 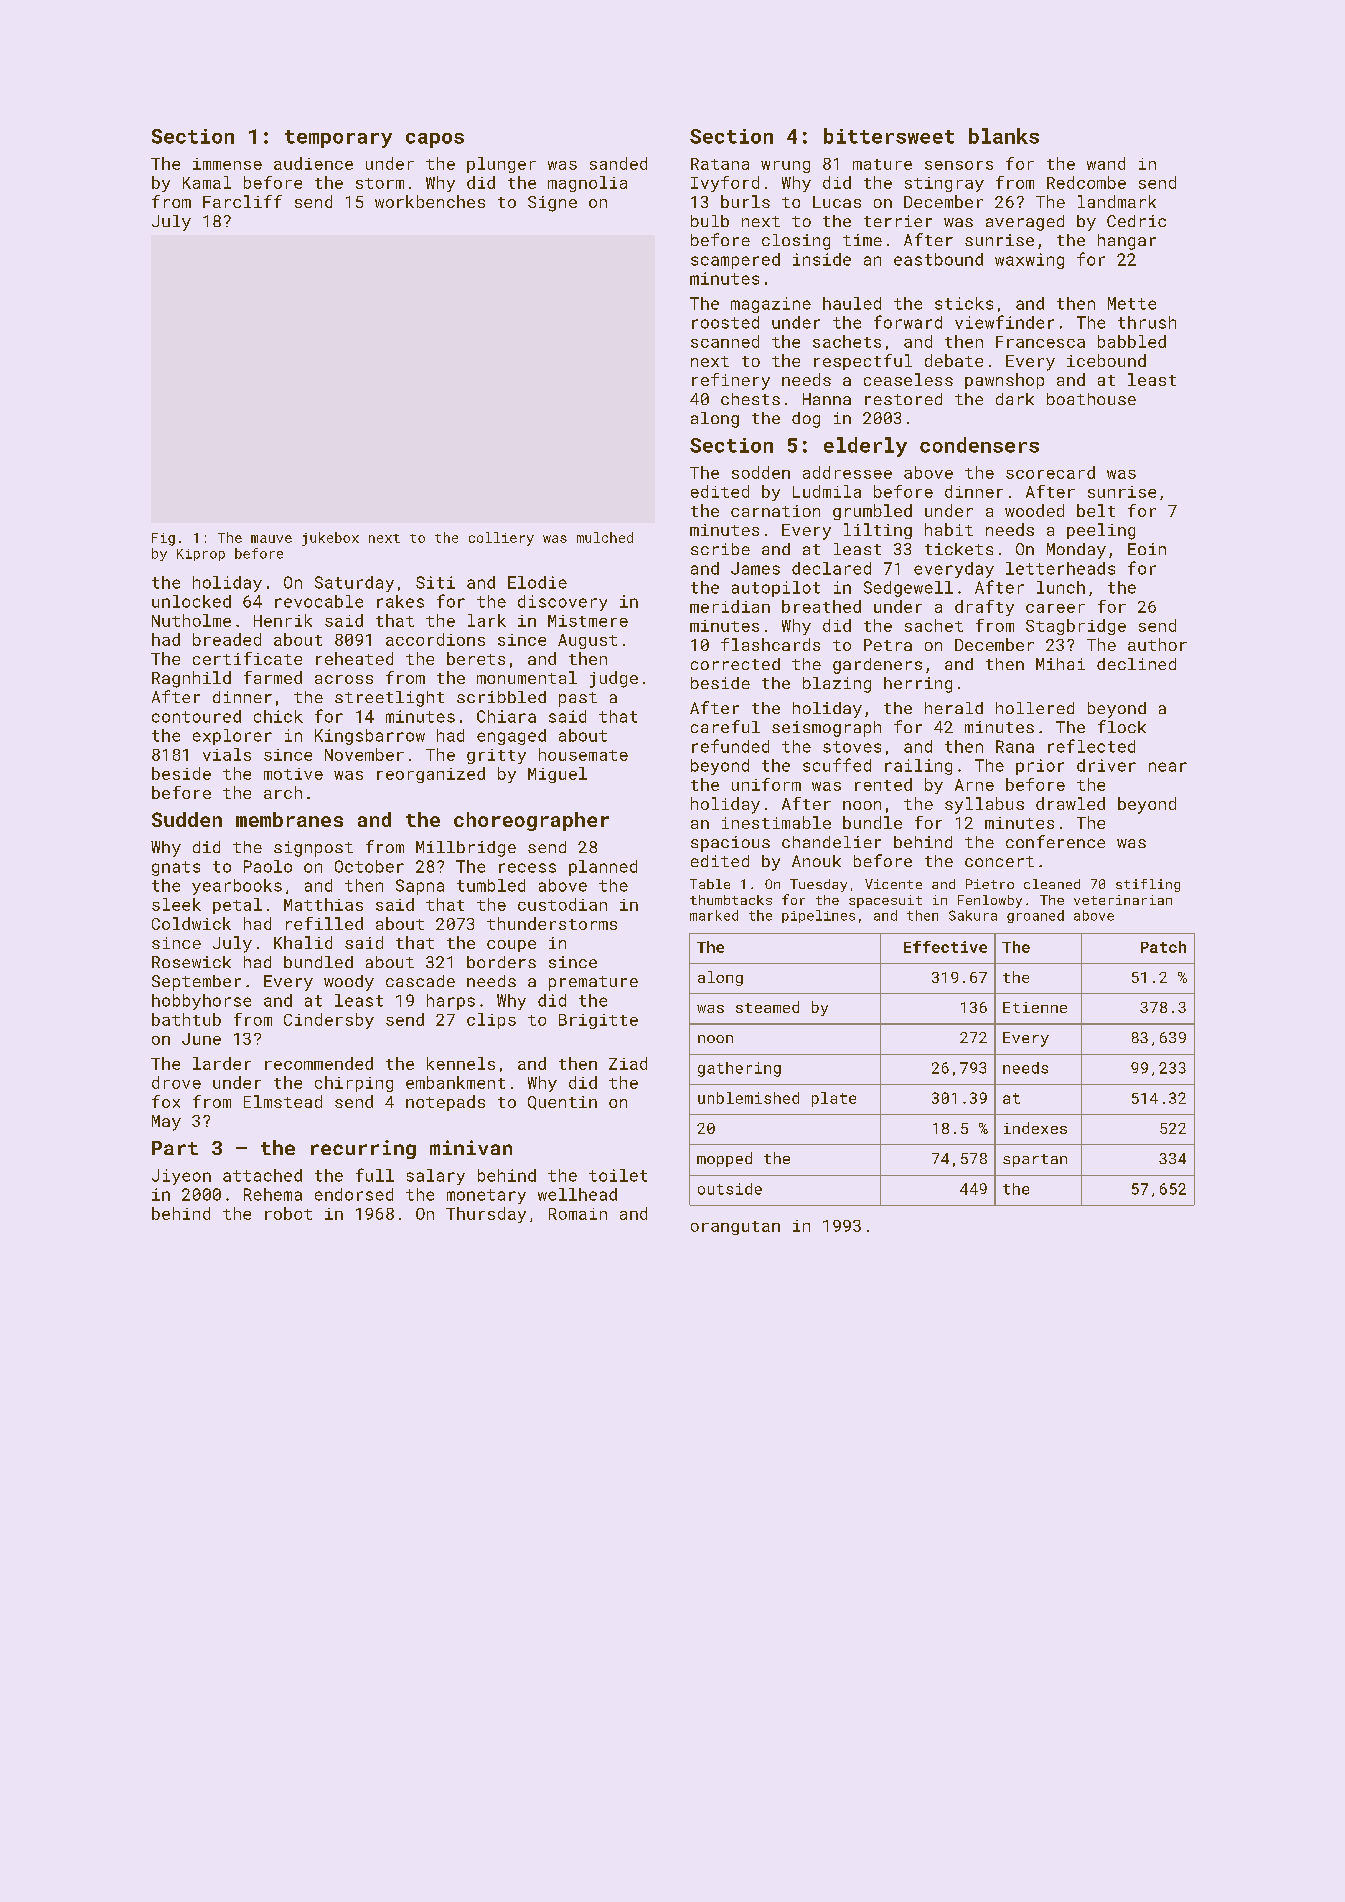 I want to click on temporary, so click(x=338, y=139).
